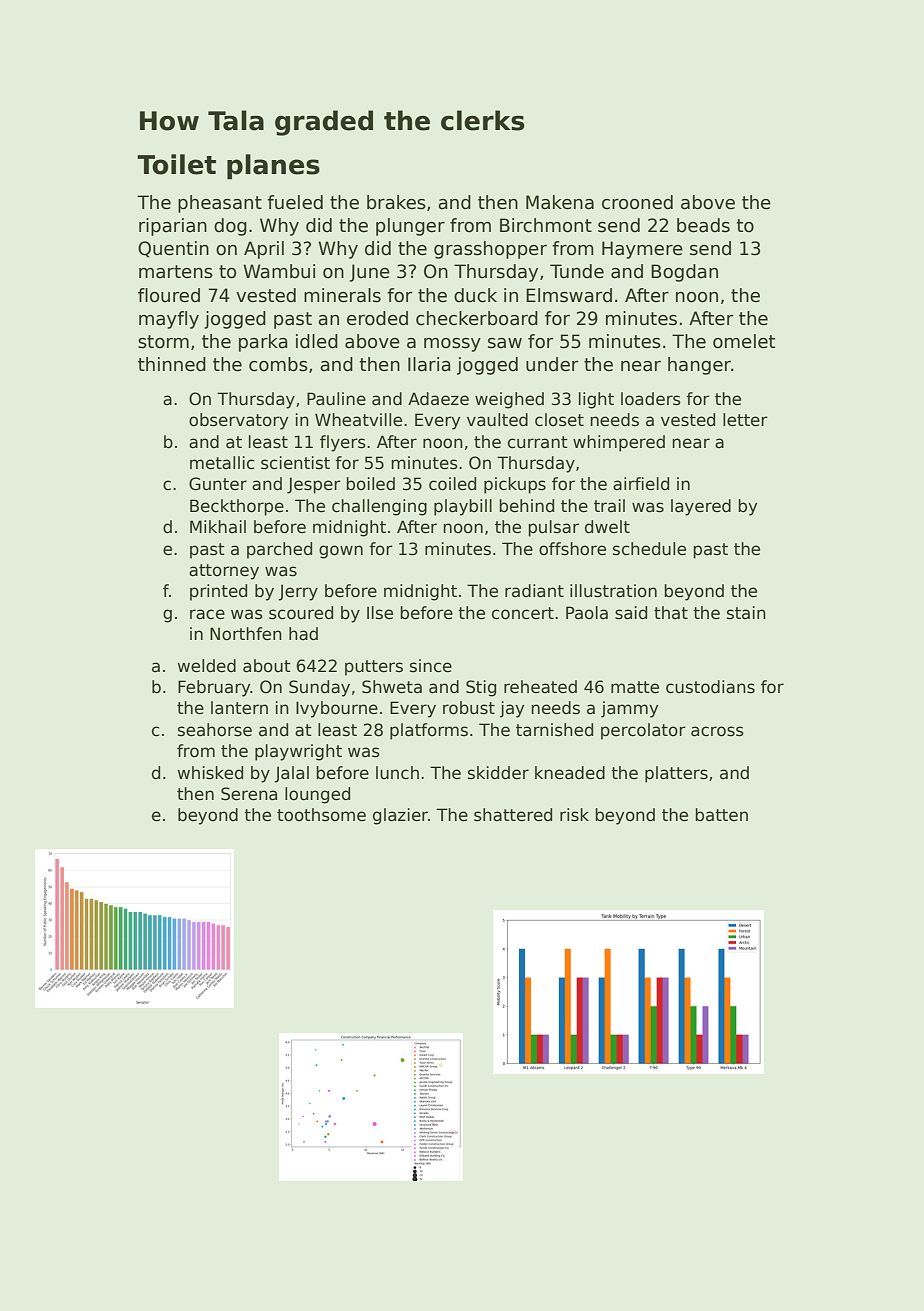  What do you see at coordinates (577, 271) in the screenshot?
I see `Tunde` at bounding box center [577, 271].
